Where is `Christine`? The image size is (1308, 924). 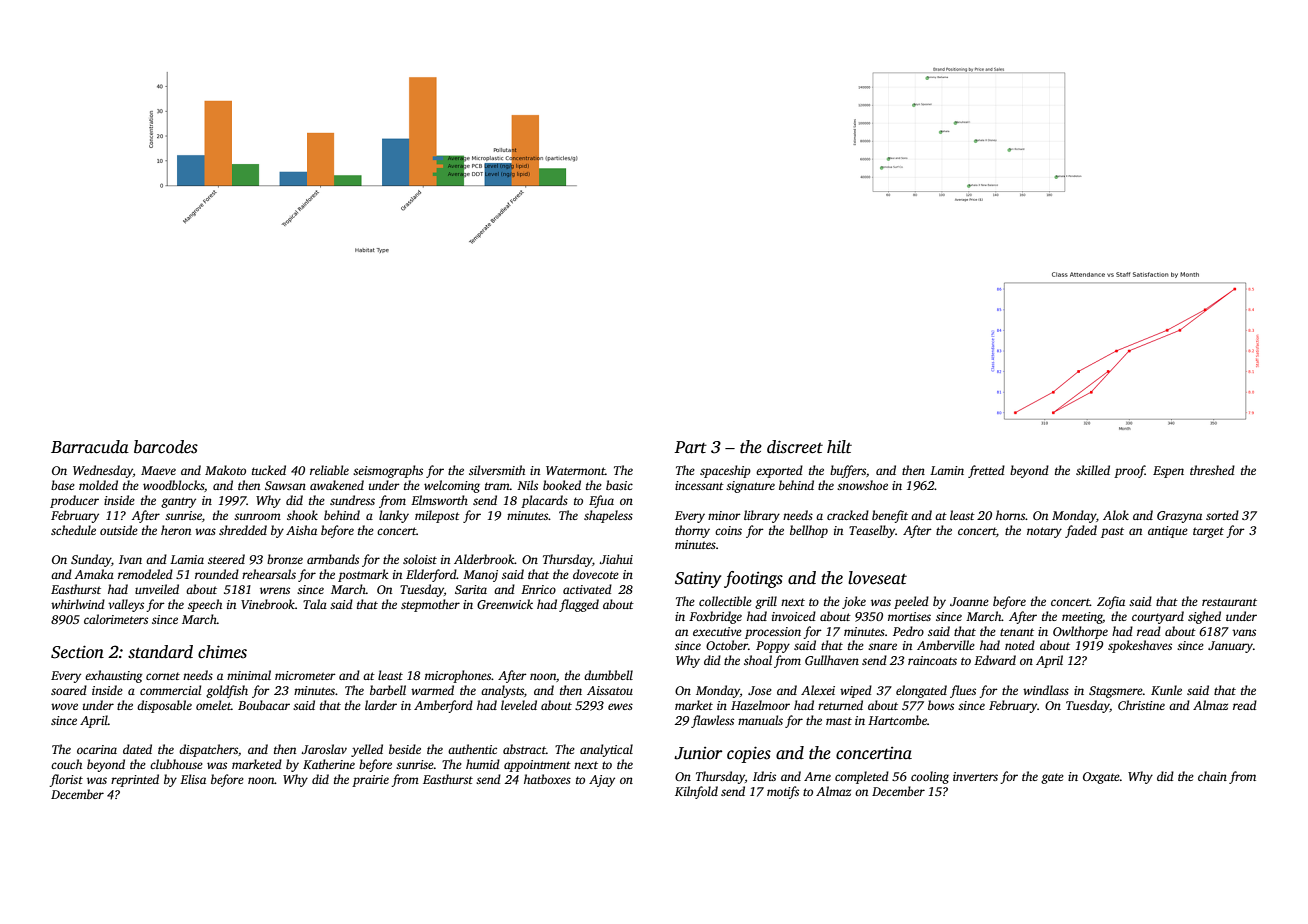
Christine is located at coordinates (1141, 705).
